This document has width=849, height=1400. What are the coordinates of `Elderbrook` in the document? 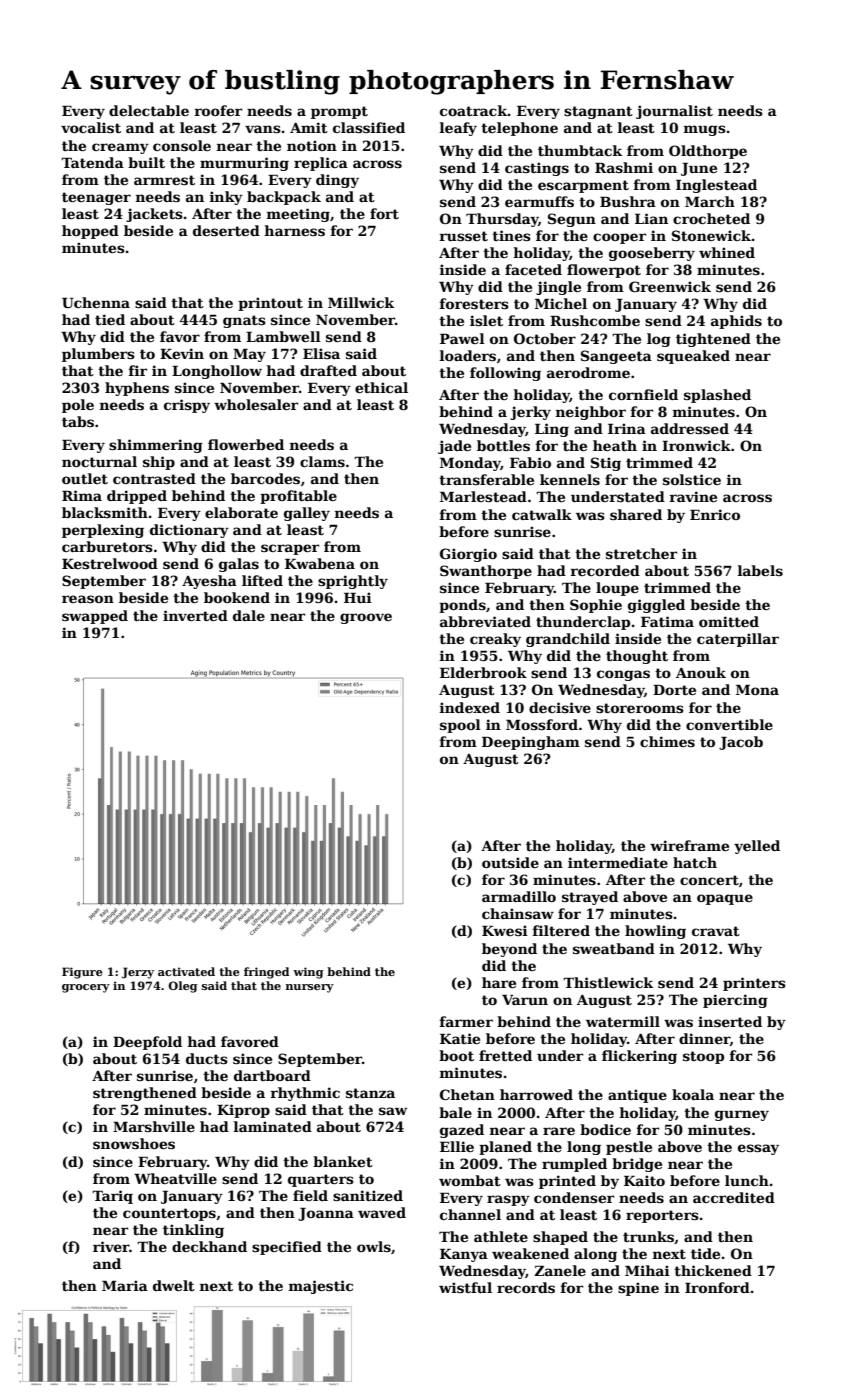 It's located at (483, 672).
